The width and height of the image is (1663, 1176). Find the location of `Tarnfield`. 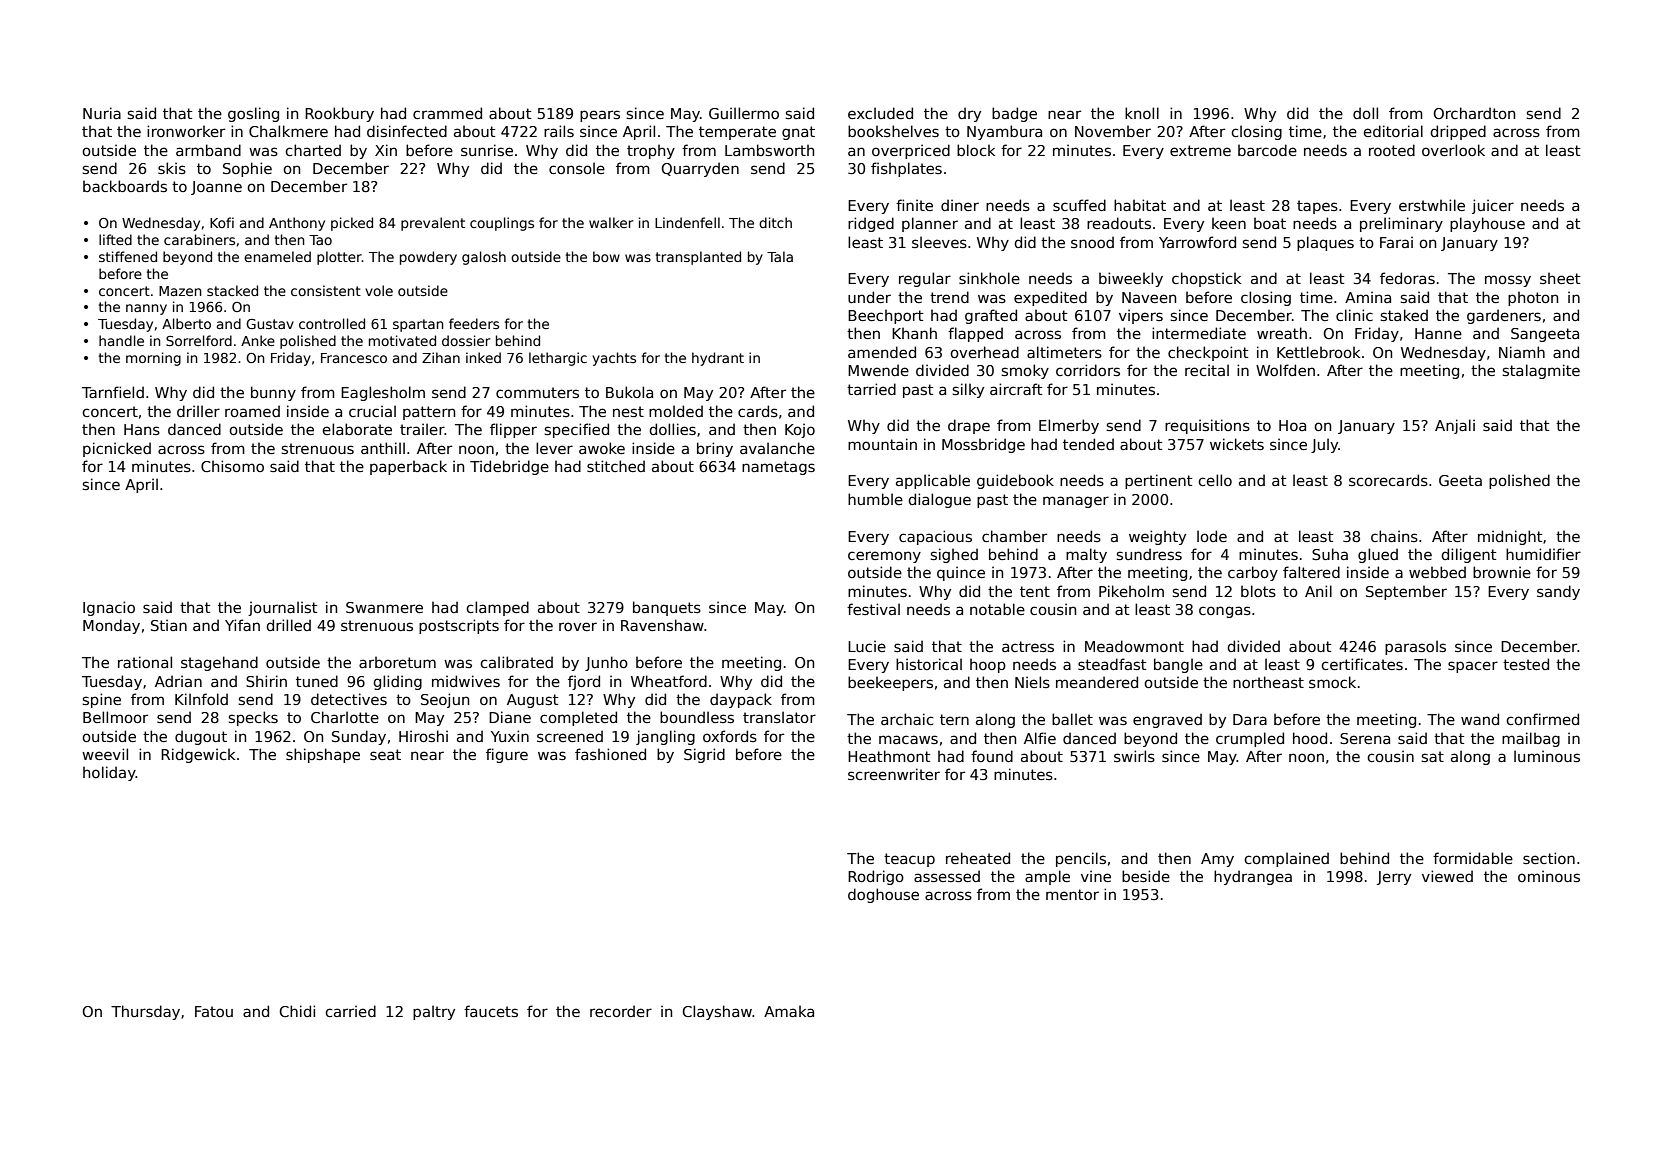

Tarnfield is located at coordinates (113, 392).
